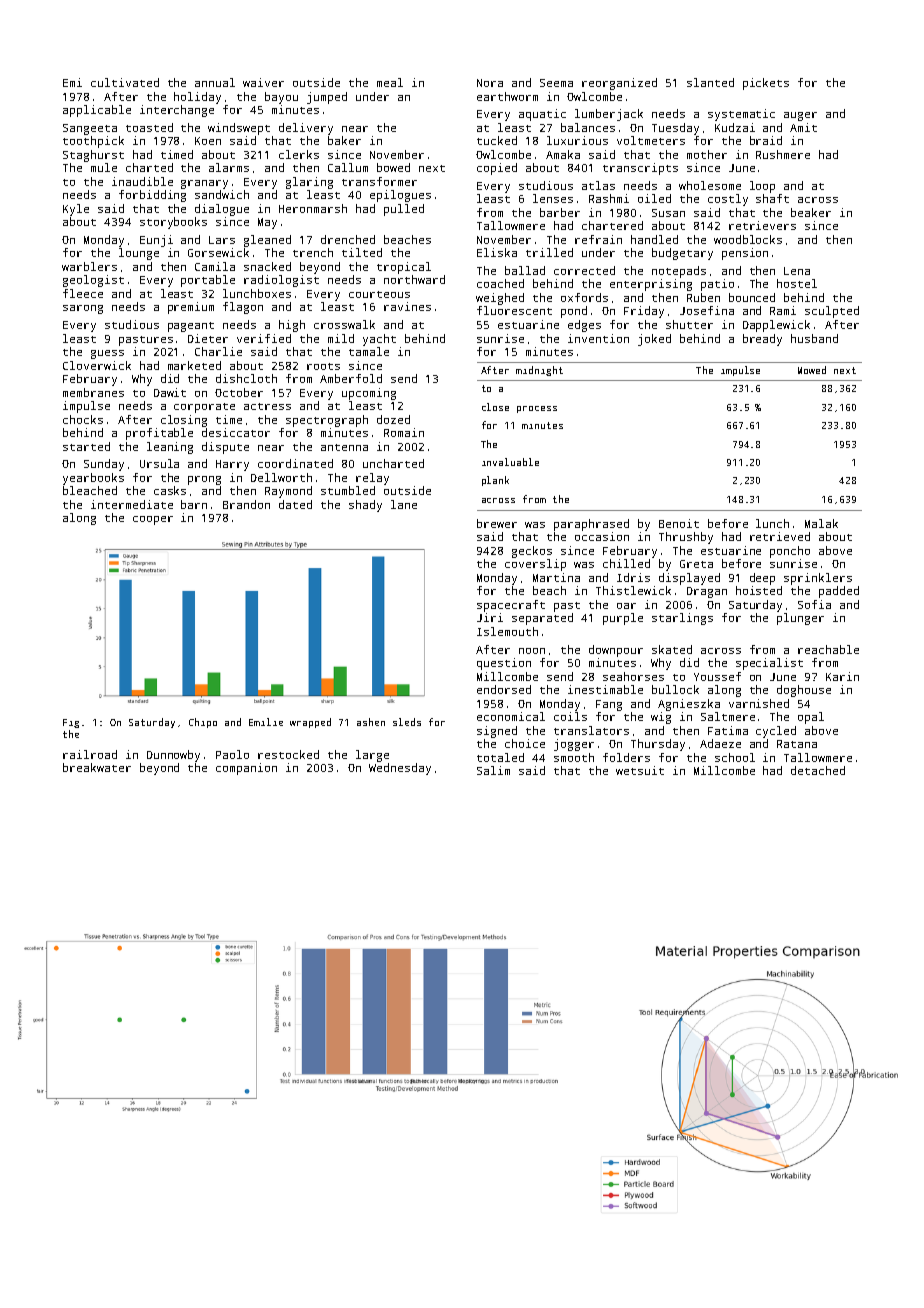 This screenshot has width=924, height=1308. What do you see at coordinates (83, 309) in the screenshot?
I see `sarong` at bounding box center [83, 309].
